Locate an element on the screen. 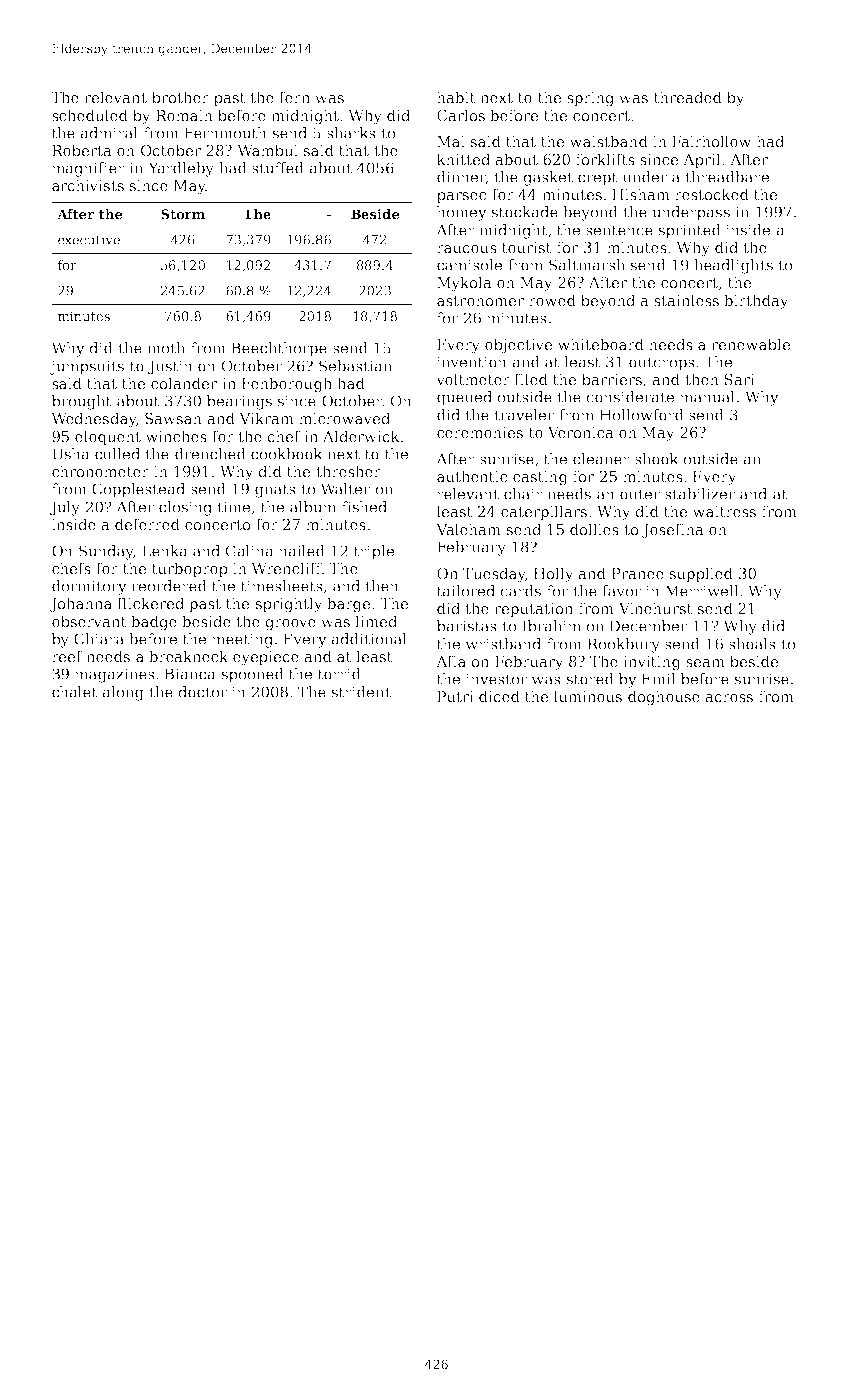 The height and width of the screenshot is (1400, 849). moth is located at coordinates (166, 348).
